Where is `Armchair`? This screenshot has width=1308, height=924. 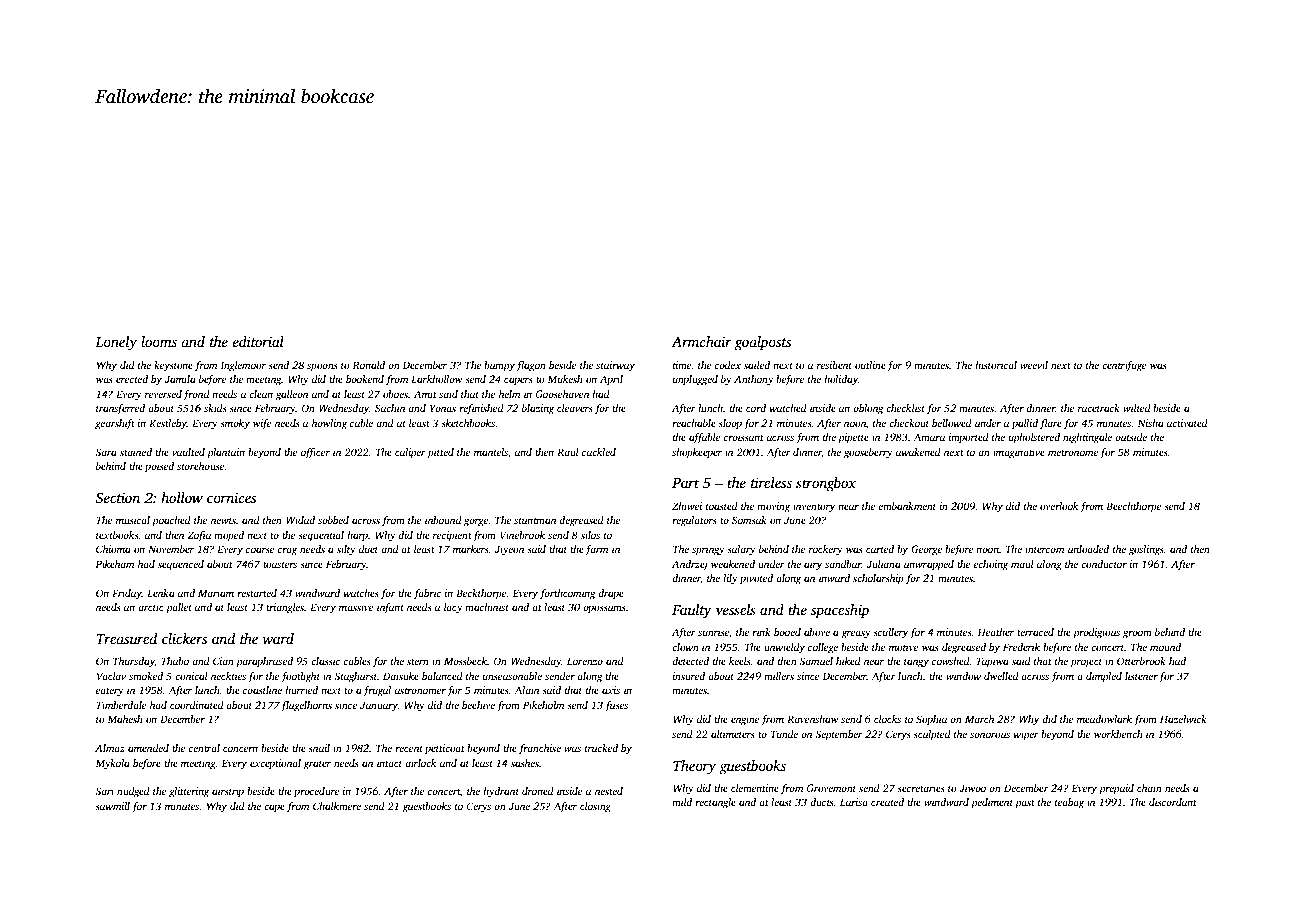 Armchair is located at coordinates (701, 341).
